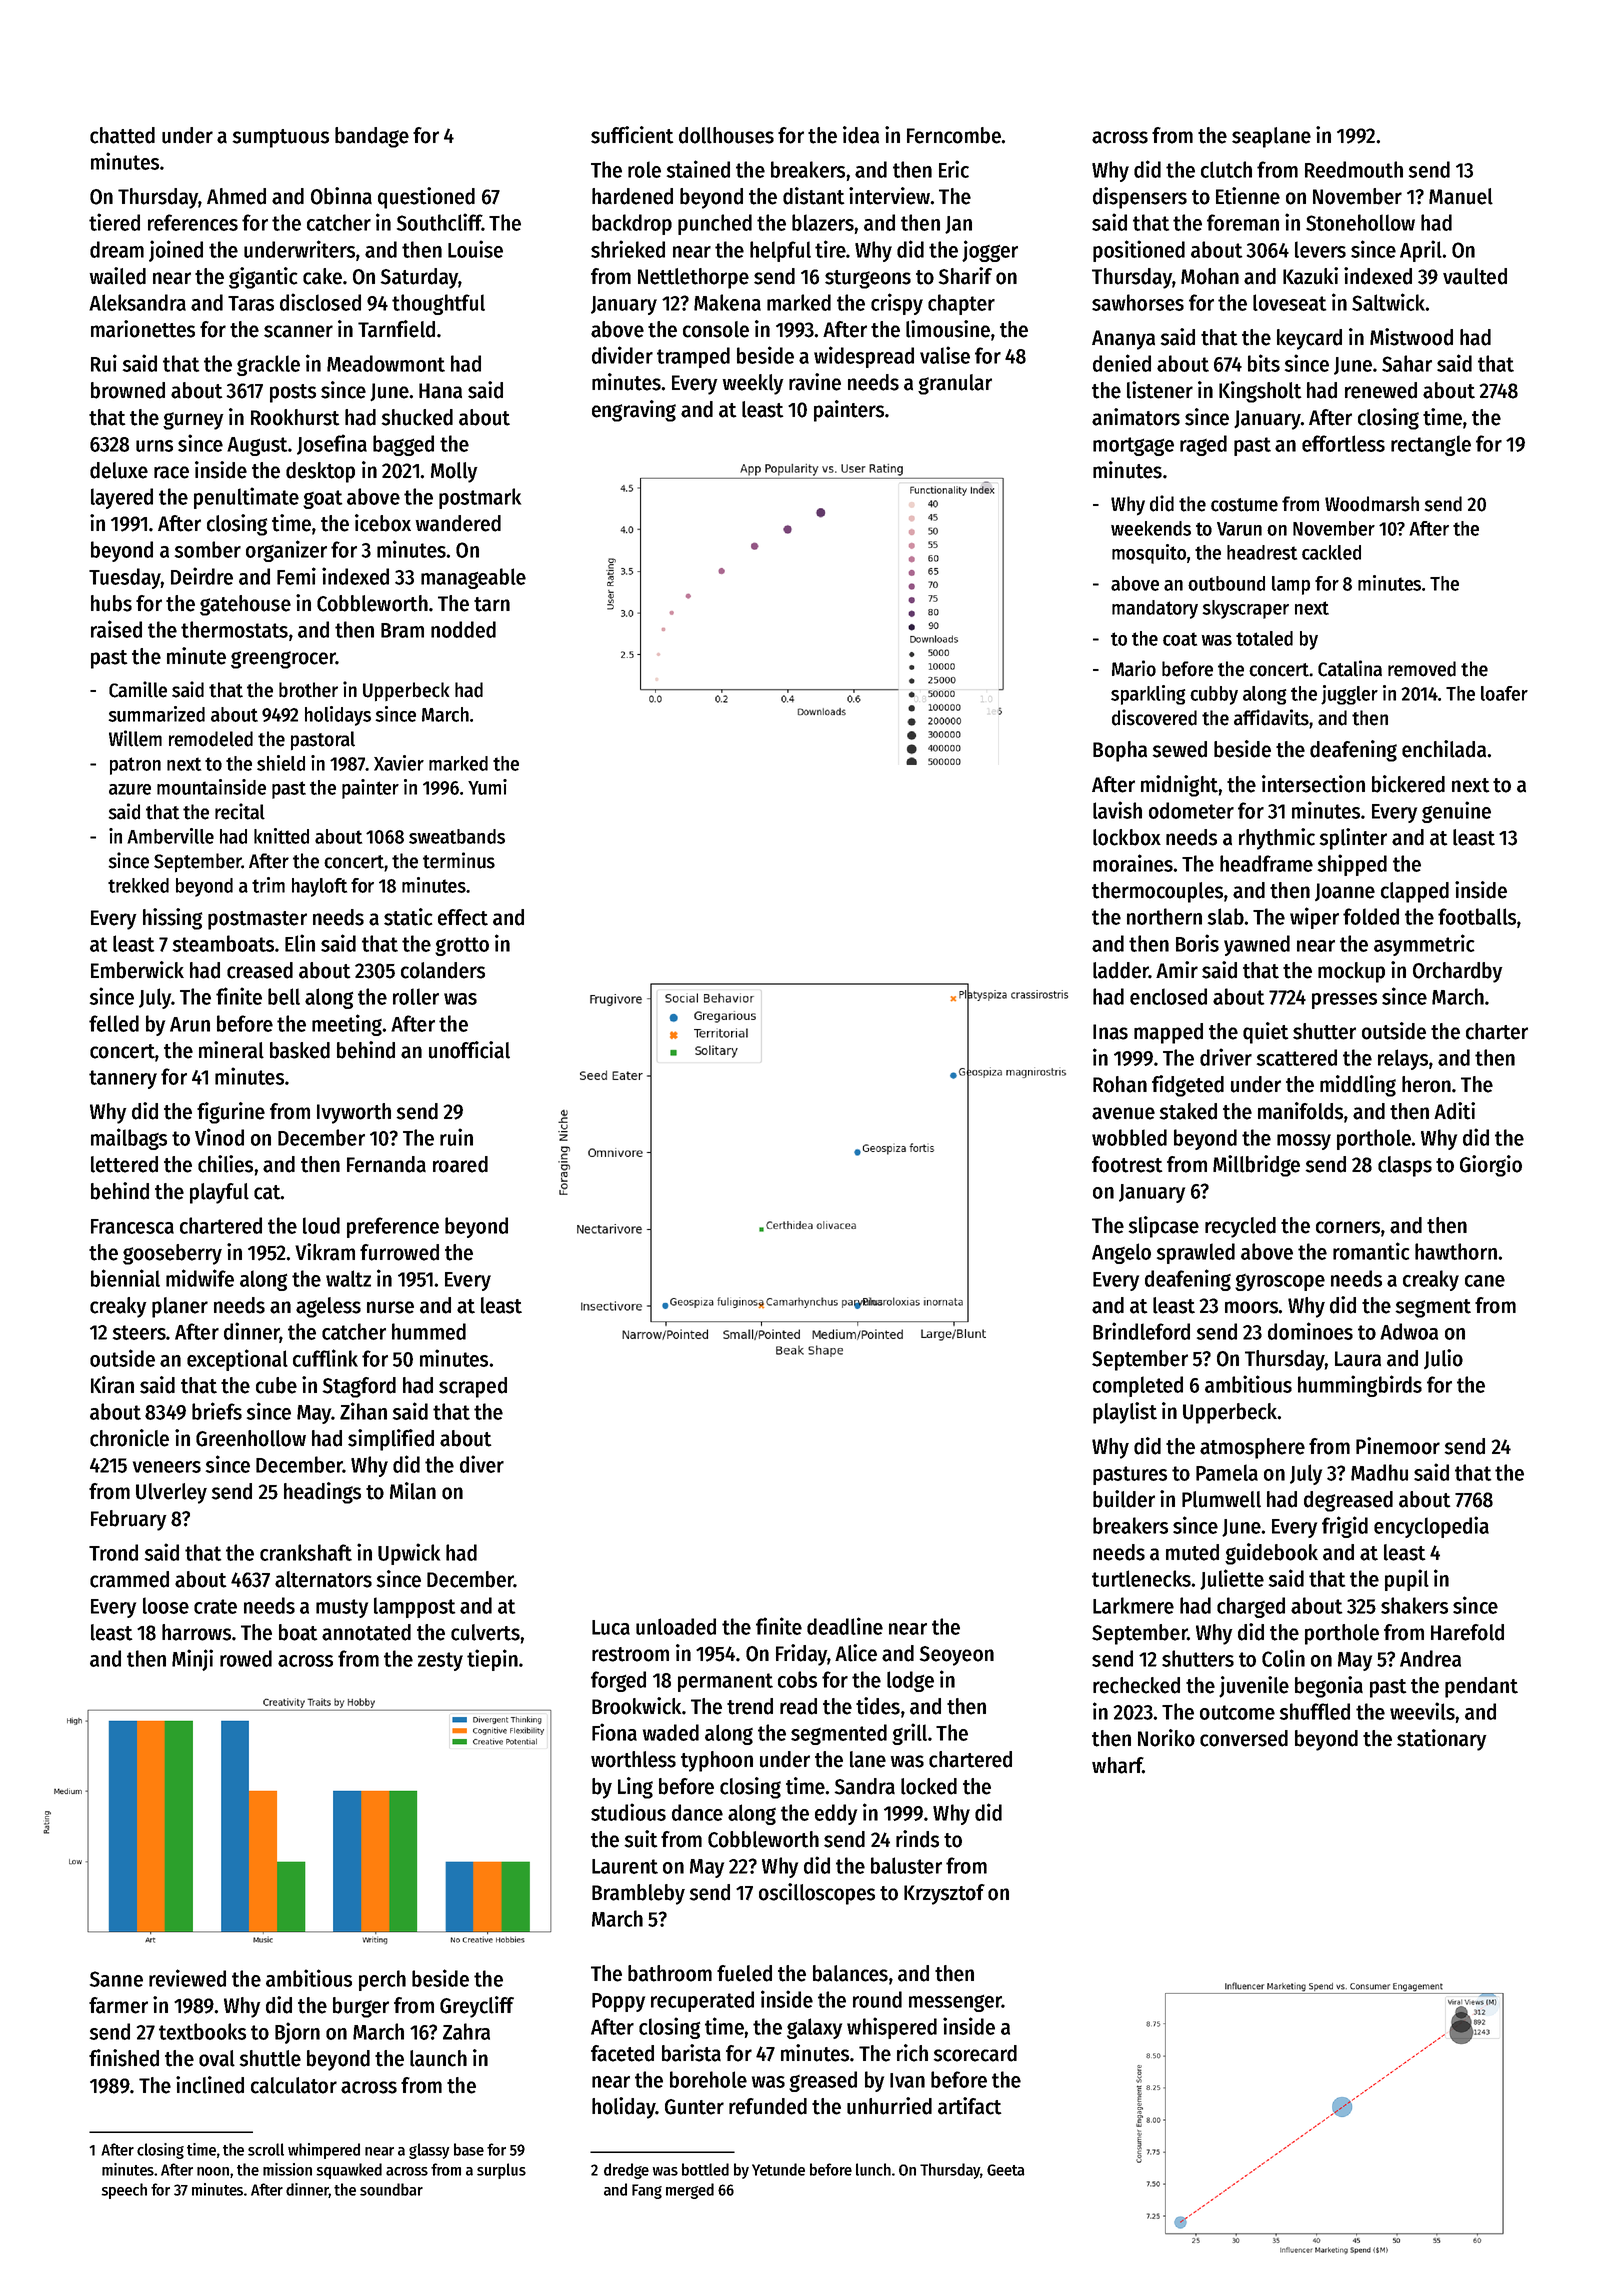 Image resolution: width=1620 pixels, height=2292 pixels. What do you see at coordinates (1407, 363) in the document?
I see `Sahar` at bounding box center [1407, 363].
